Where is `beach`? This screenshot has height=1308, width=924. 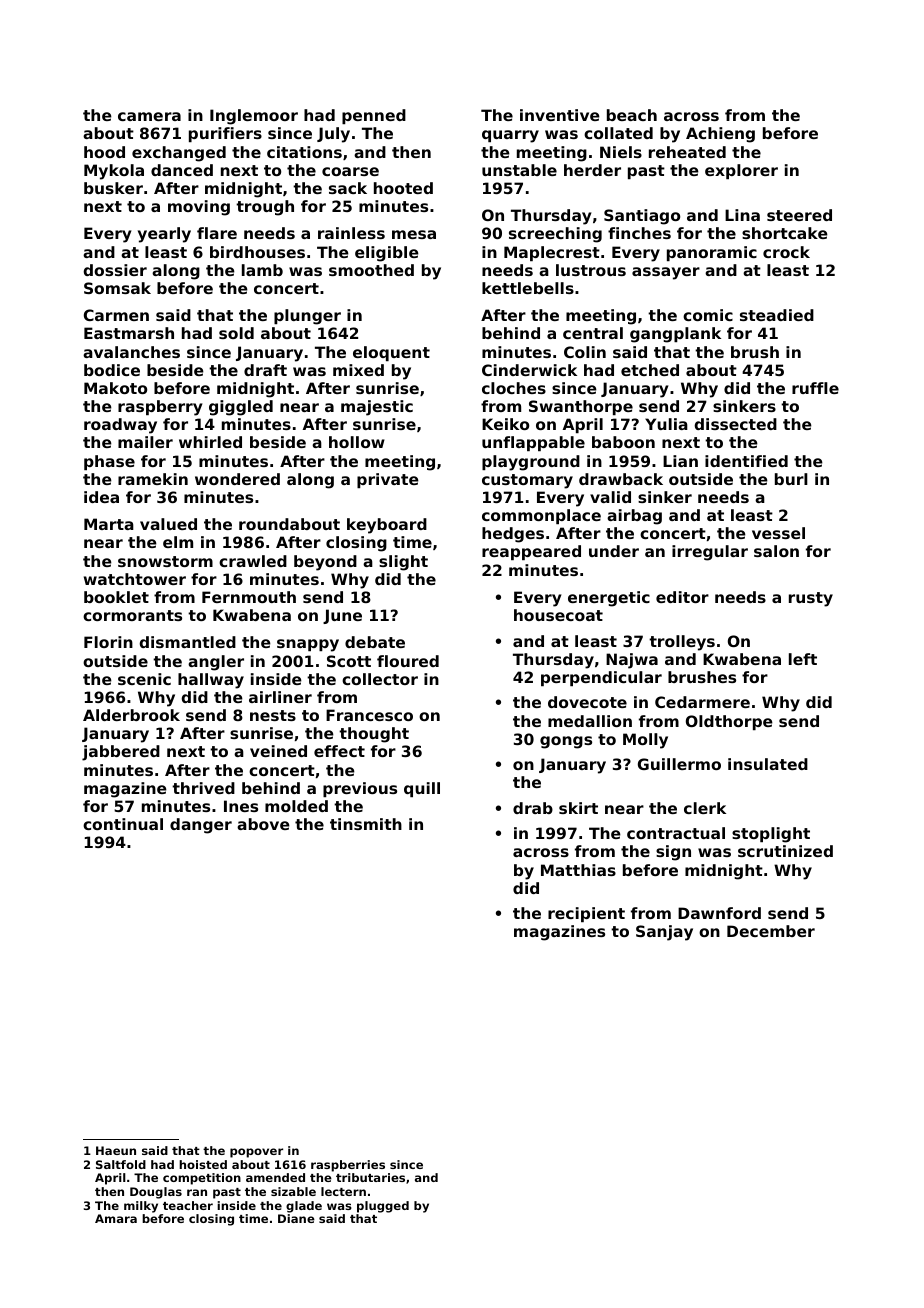 beach is located at coordinates (632, 115).
